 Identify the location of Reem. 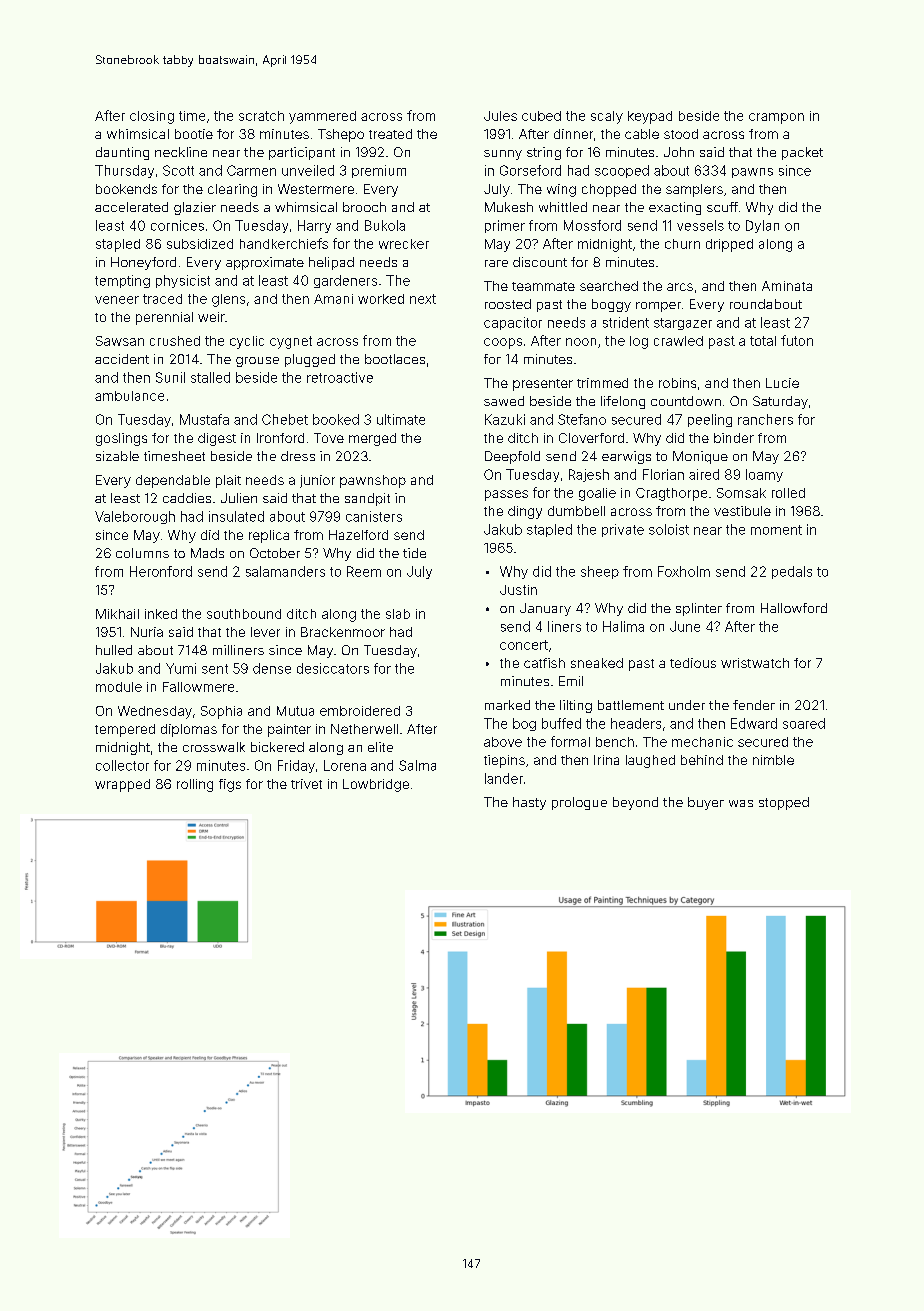
(364, 571).
